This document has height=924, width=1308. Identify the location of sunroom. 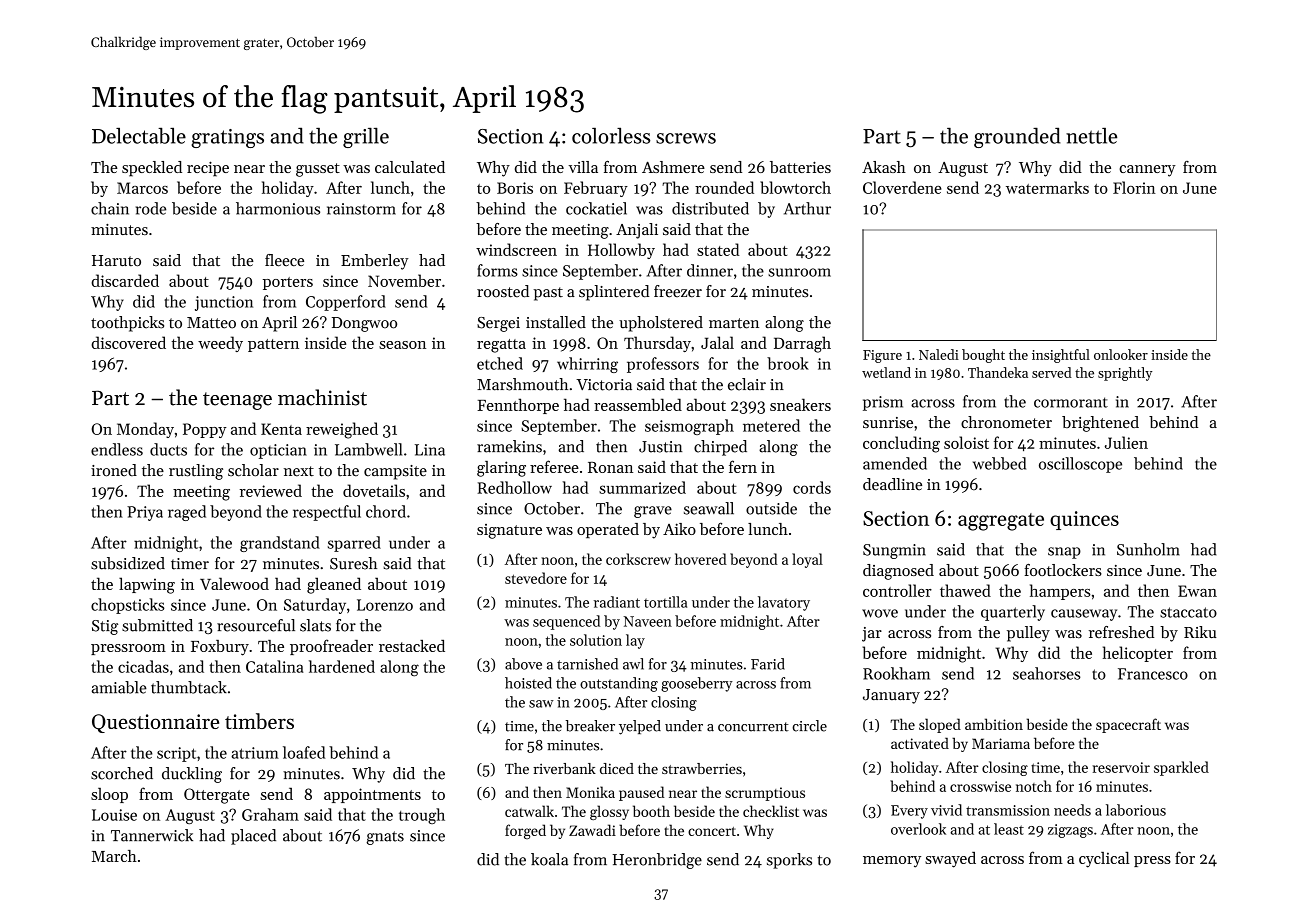
(799, 272).
